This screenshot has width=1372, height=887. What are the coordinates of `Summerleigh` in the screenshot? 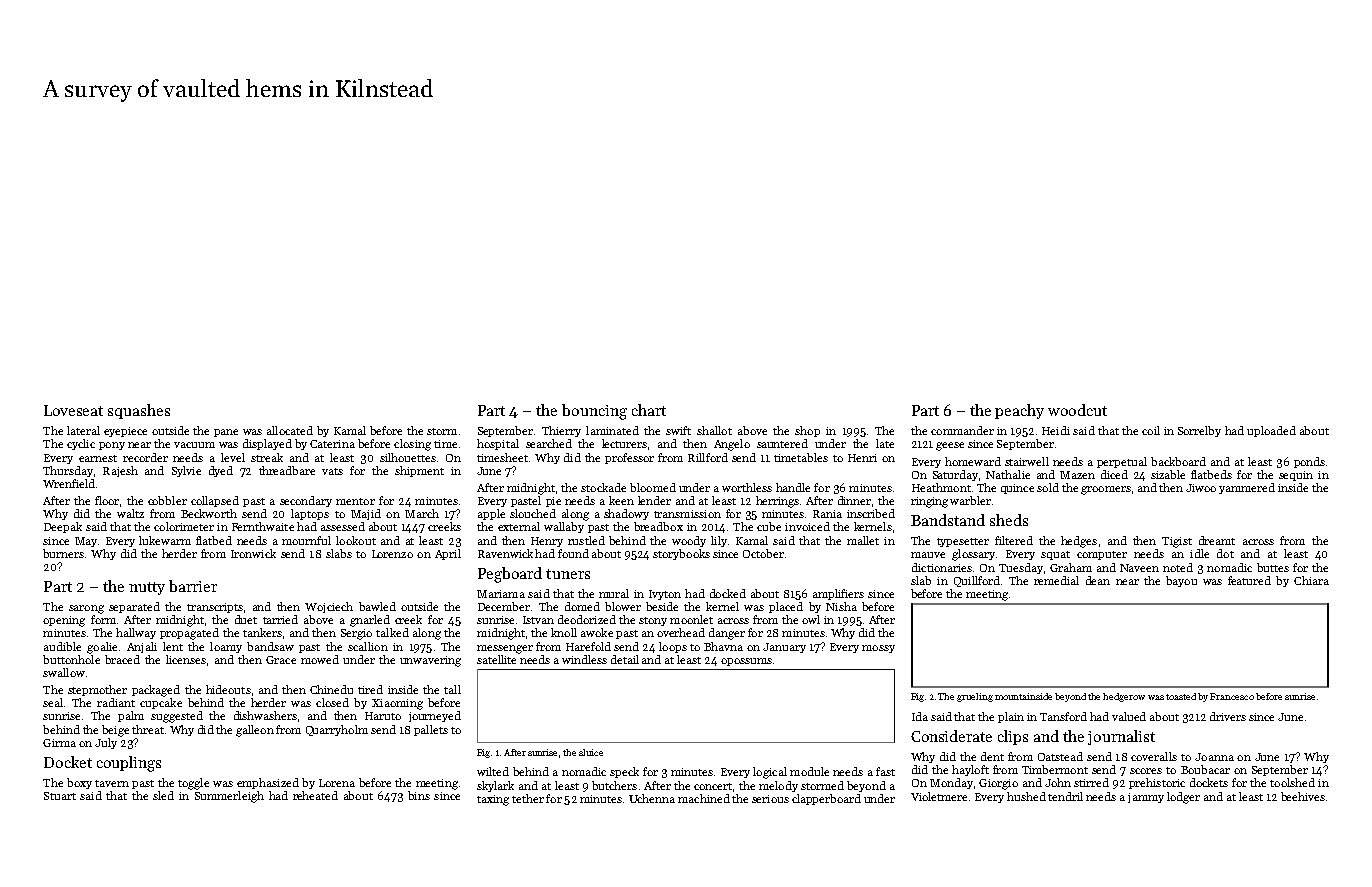 It's located at (229, 797).
